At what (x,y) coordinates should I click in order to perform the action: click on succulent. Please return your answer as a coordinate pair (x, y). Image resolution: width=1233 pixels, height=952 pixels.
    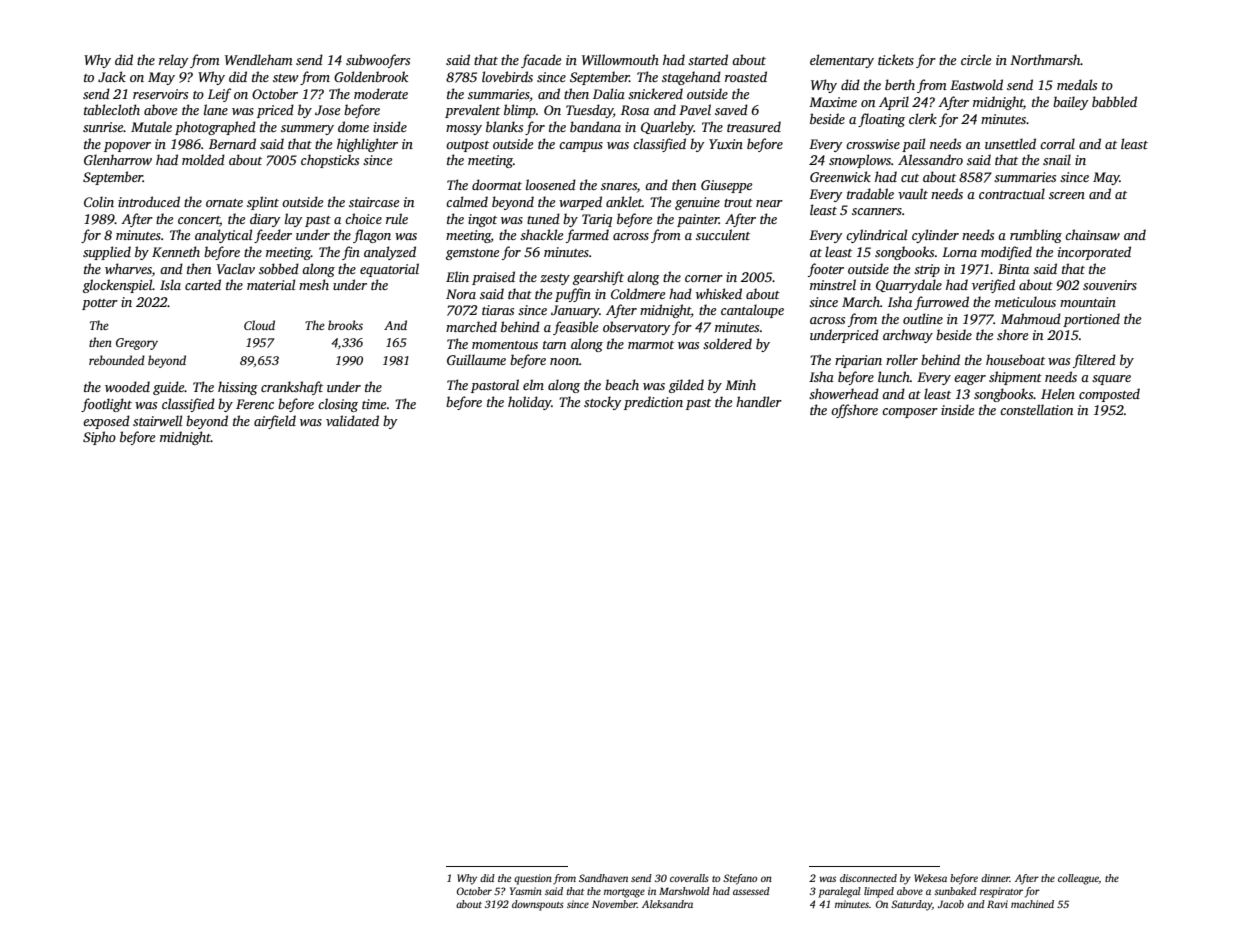
    Looking at the image, I should click on (723, 234).
